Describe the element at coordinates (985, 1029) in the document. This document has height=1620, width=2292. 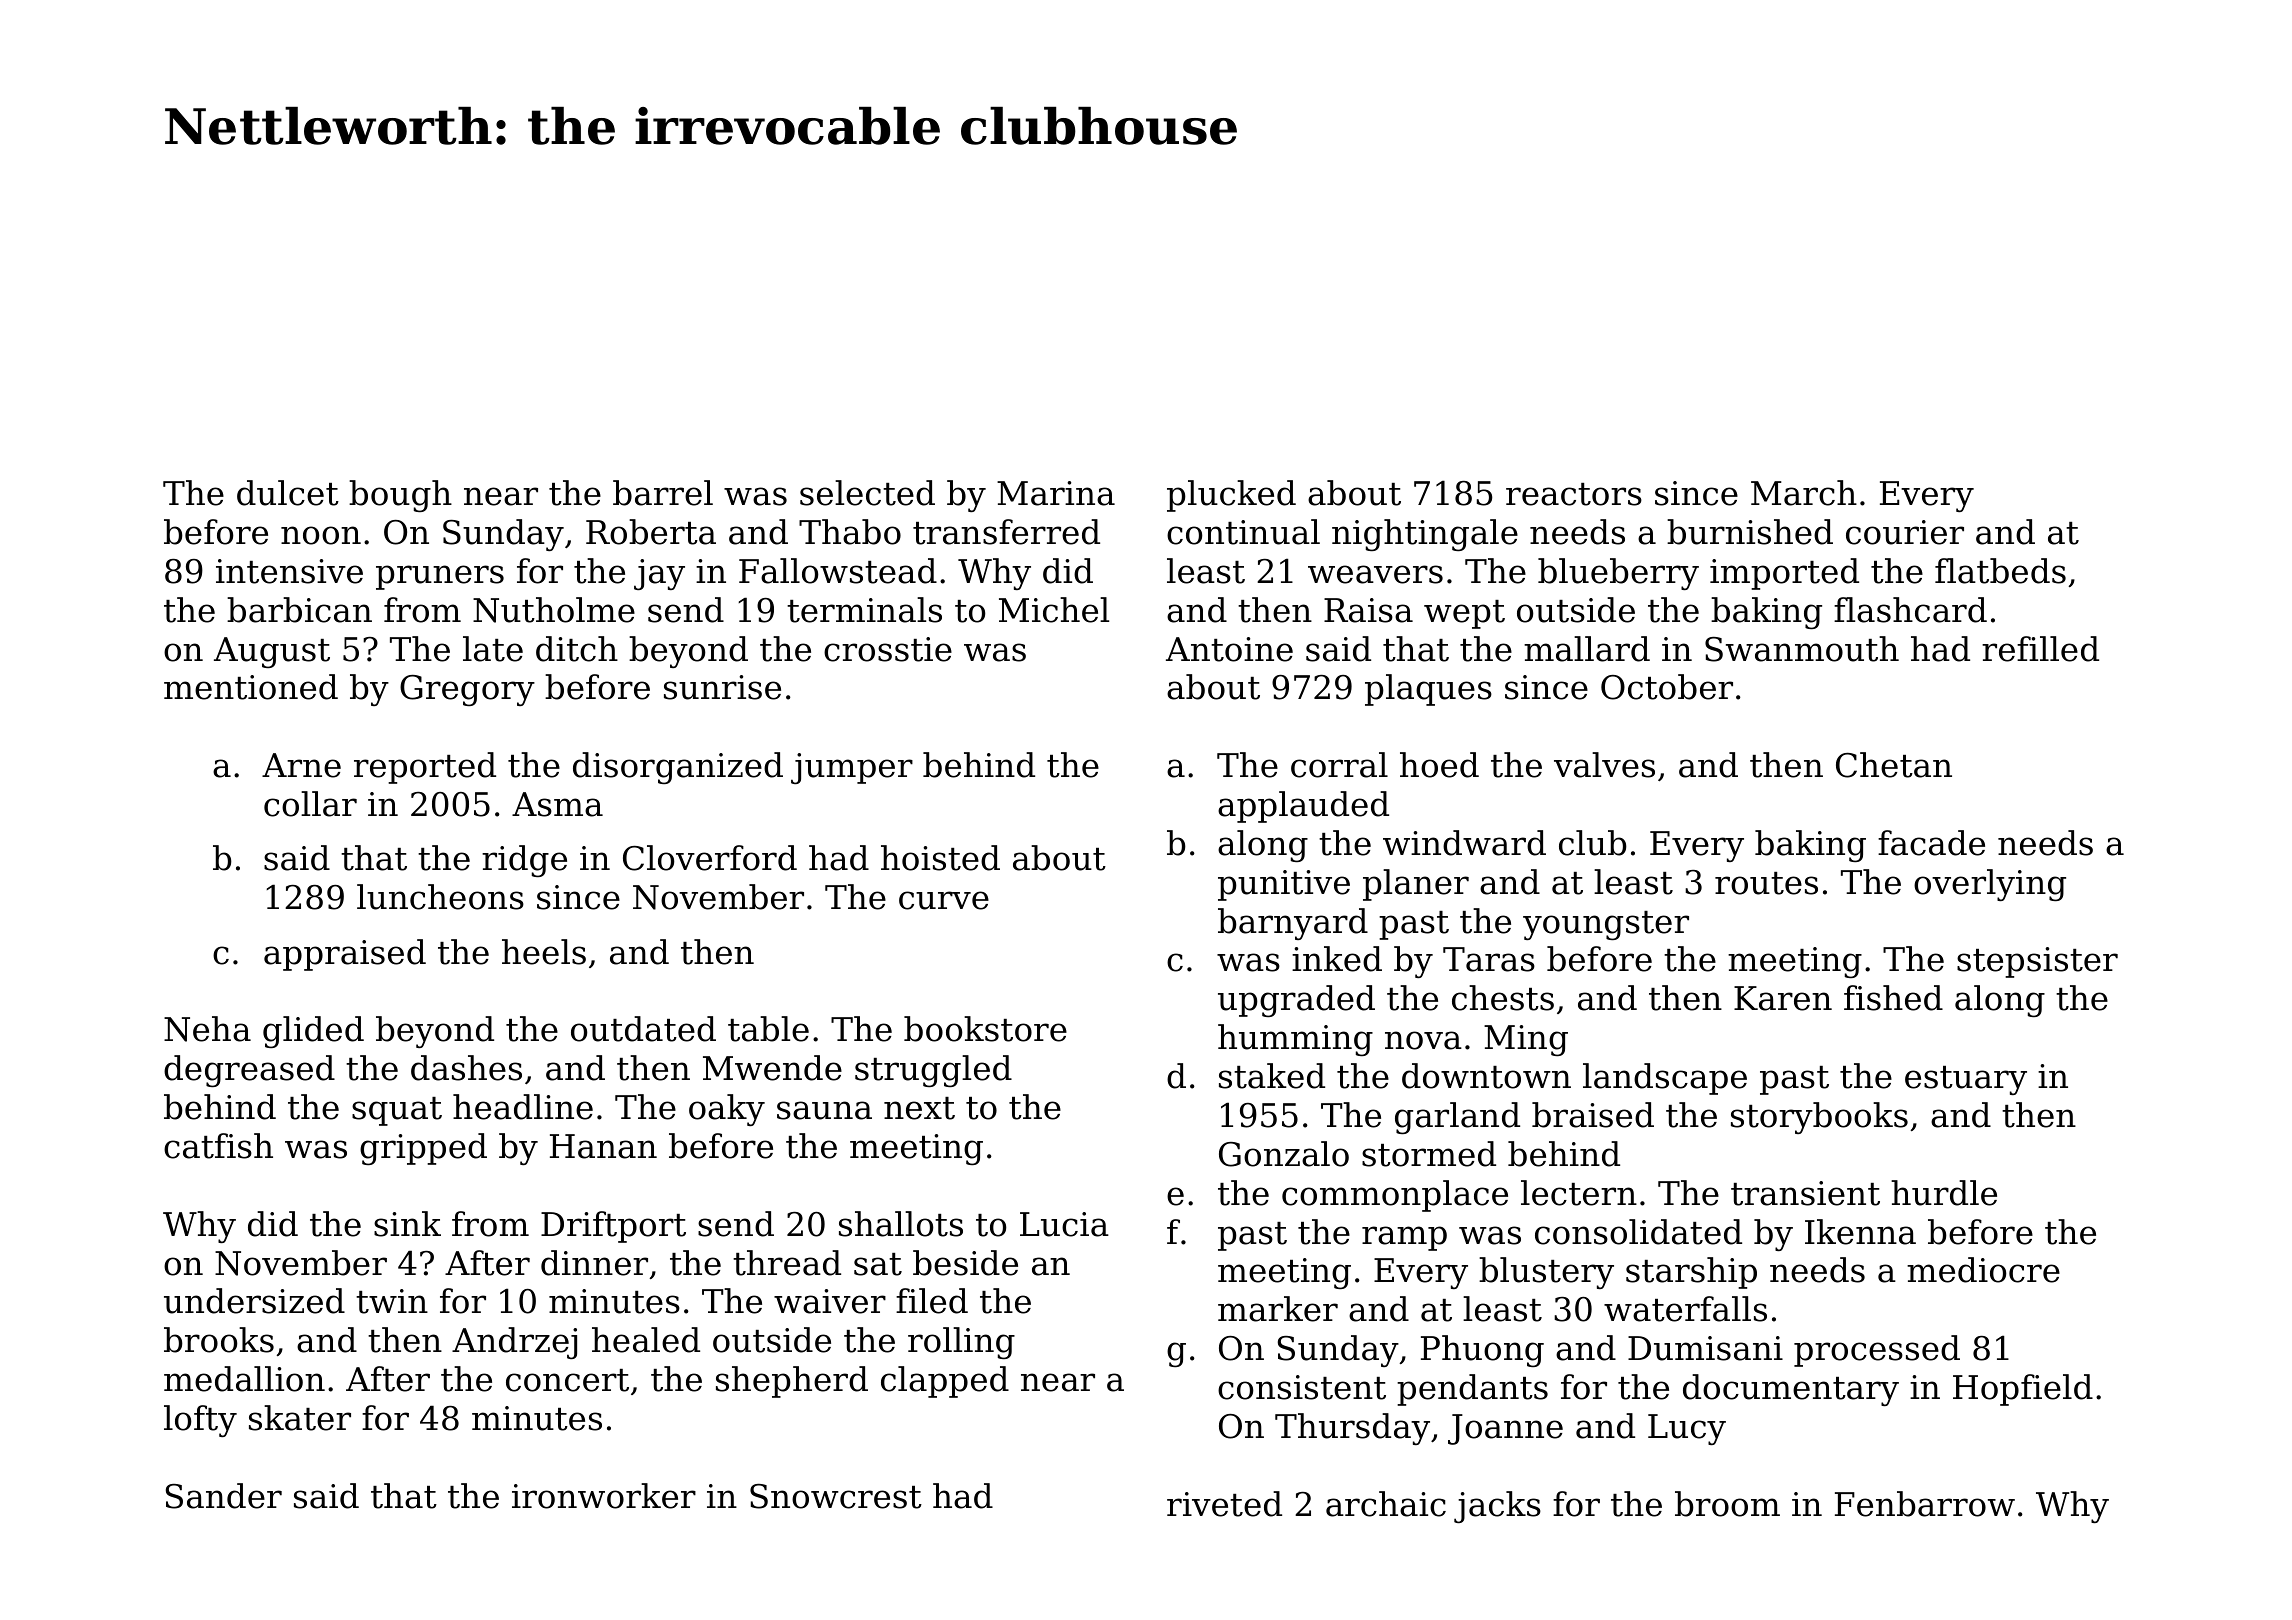
I see `bookstore` at that location.
